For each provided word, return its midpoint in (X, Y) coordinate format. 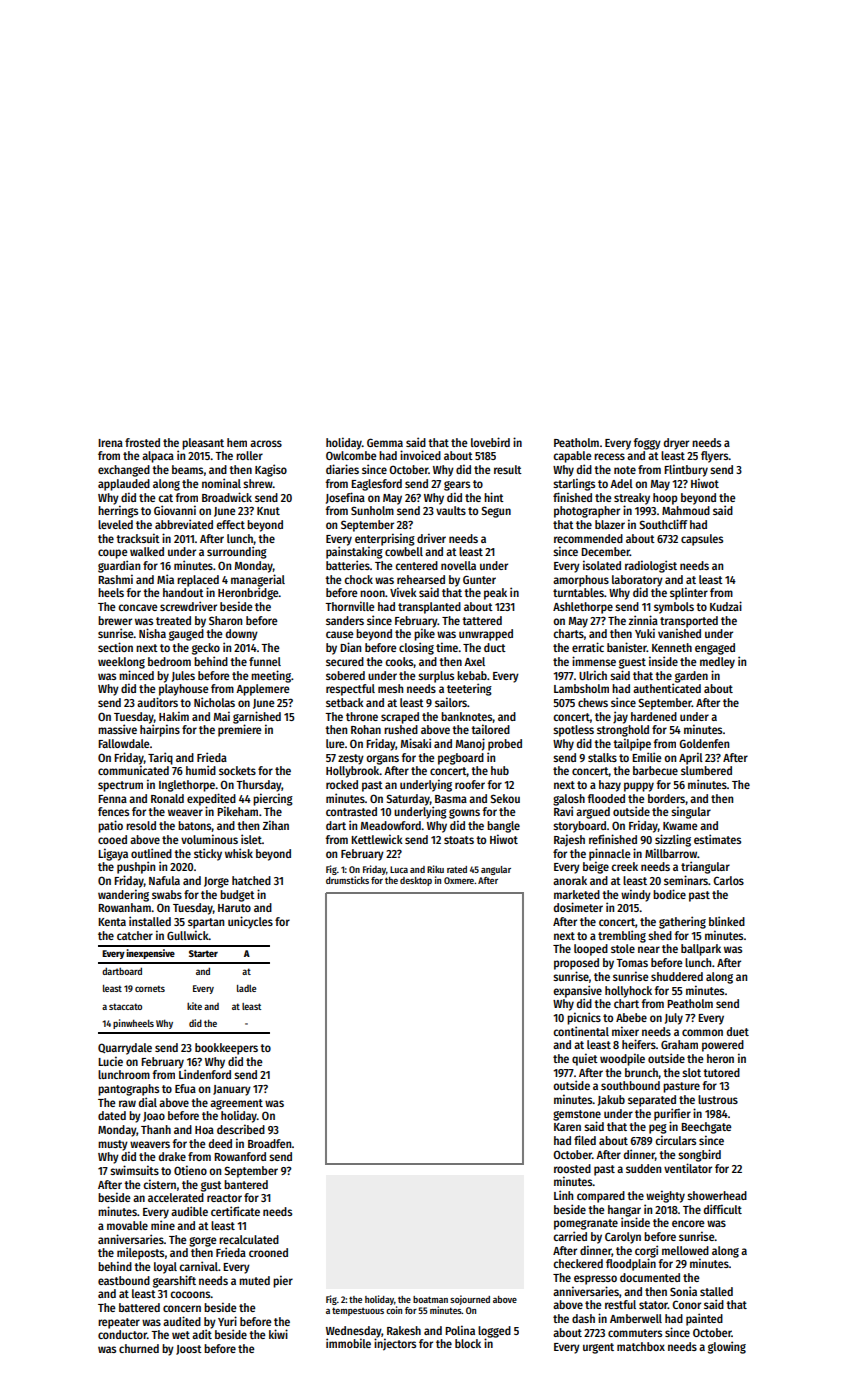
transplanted (429, 608)
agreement (236, 1104)
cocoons (190, 1294)
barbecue (655, 770)
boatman (430, 1299)
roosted (572, 1168)
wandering (123, 895)
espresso (595, 1280)
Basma (451, 799)
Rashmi (115, 579)
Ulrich (593, 675)
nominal (221, 483)
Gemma (385, 442)
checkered (578, 1263)
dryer (676, 444)
